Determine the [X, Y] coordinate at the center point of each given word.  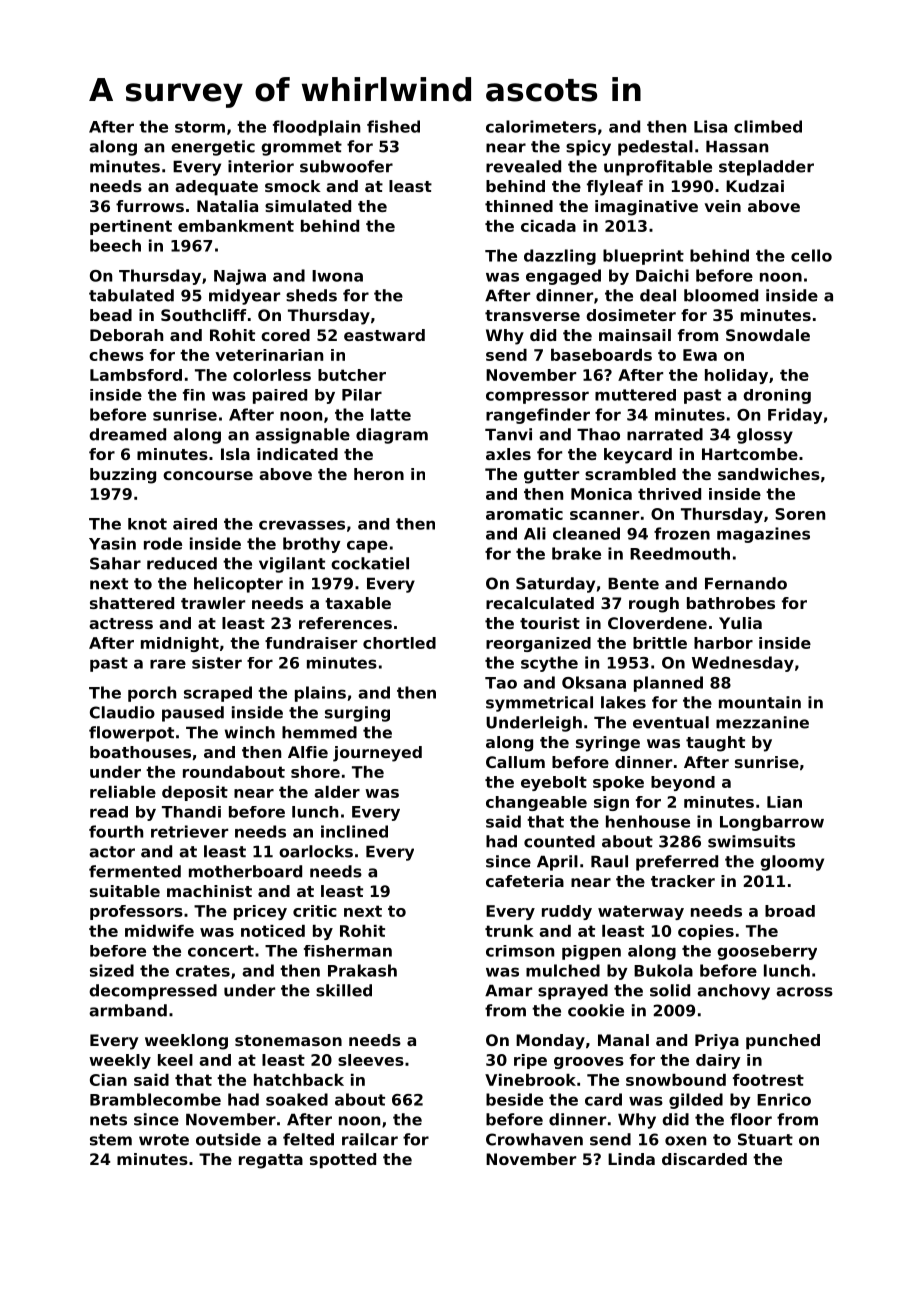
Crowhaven [534, 1139]
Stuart [765, 1139]
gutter [551, 476]
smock [293, 186]
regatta [271, 1161]
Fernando [746, 583]
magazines [763, 535]
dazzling [560, 257]
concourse [208, 475]
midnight [180, 644]
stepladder [766, 168]
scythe [549, 664]
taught [715, 744]
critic [315, 911]
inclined [354, 831]
